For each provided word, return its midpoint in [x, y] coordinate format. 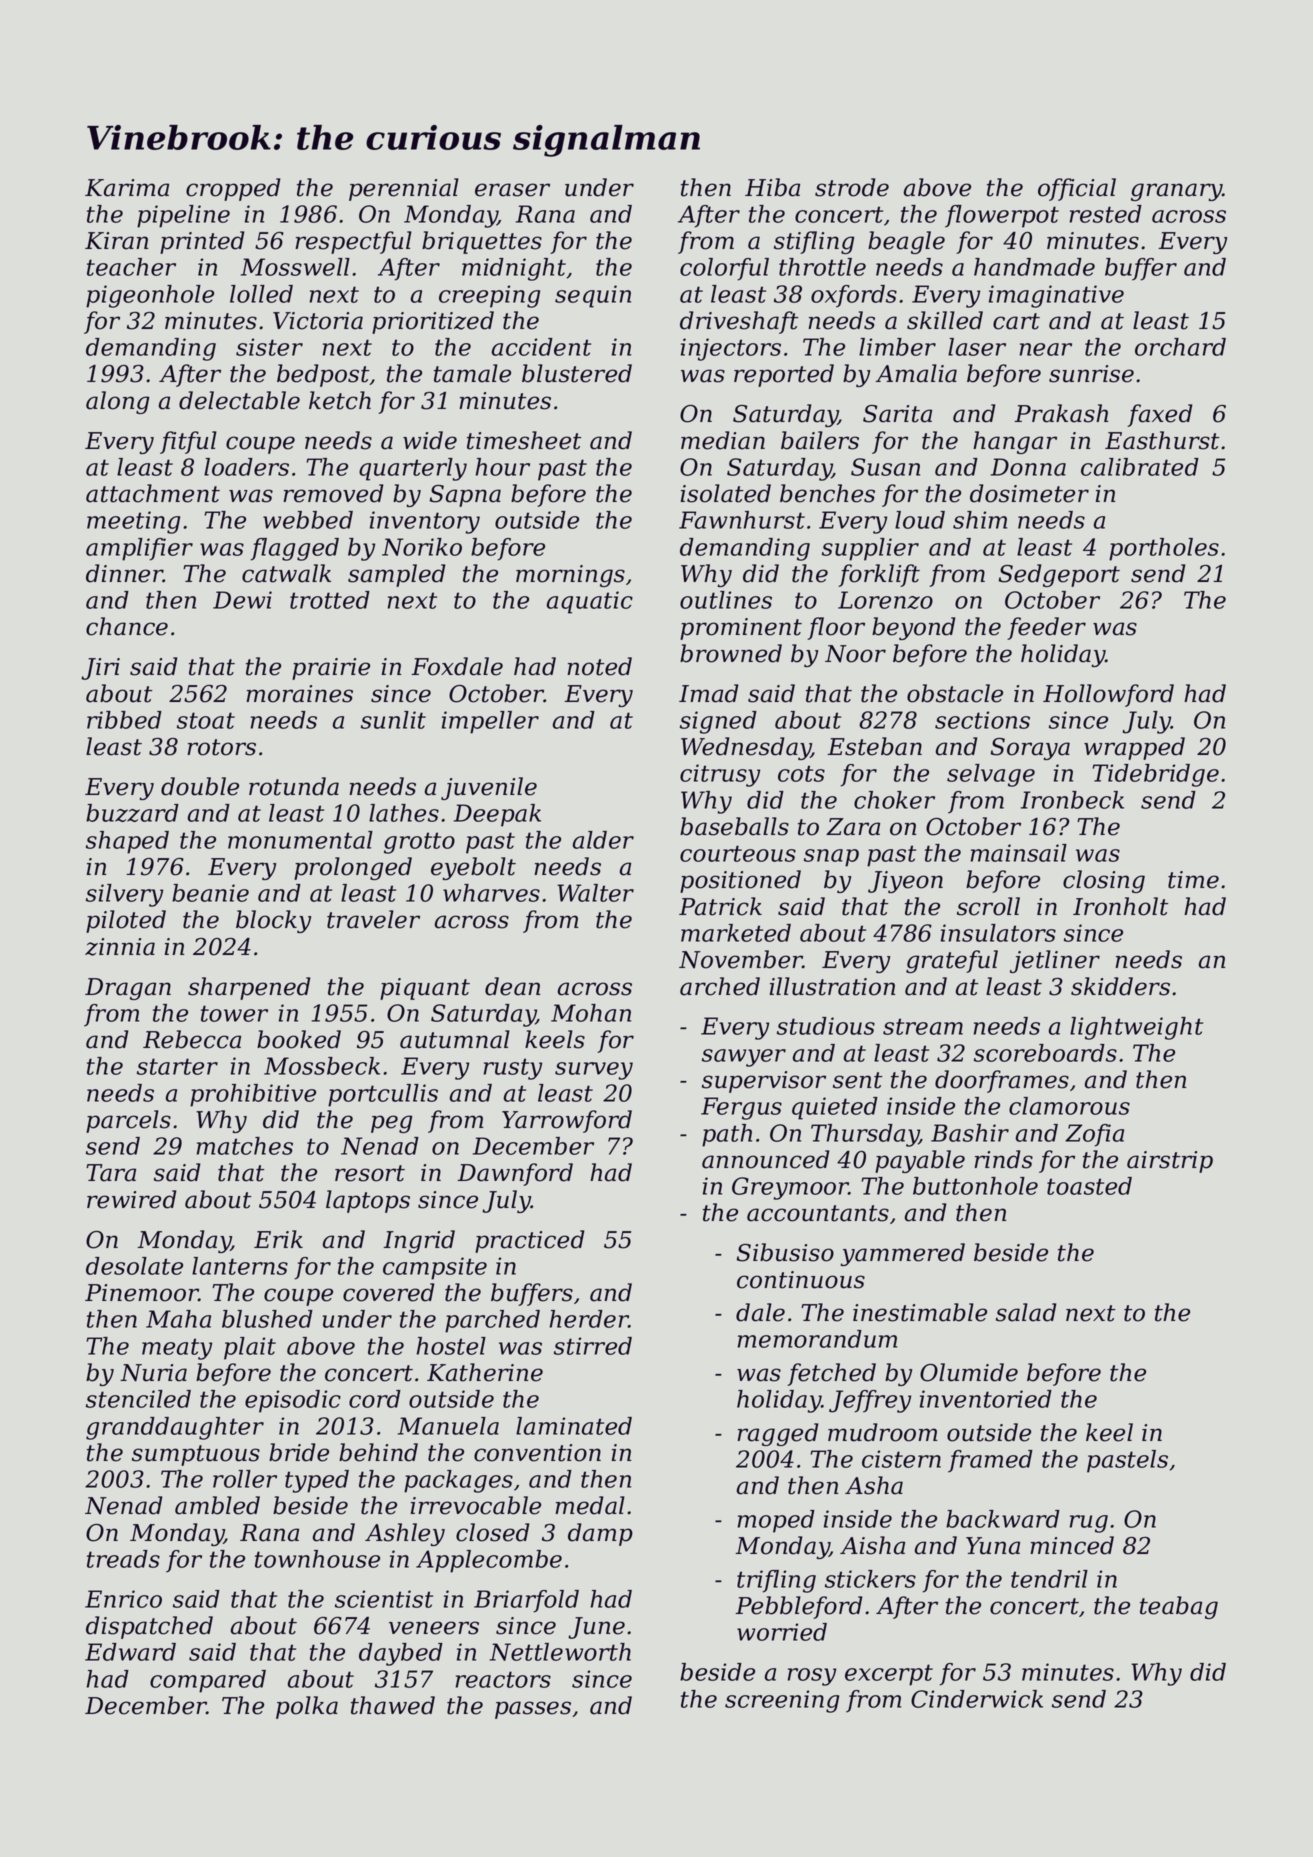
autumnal [455, 1039]
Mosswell [295, 267]
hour [503, 467]
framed [990, 1461]
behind [378, 1452]
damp [600, 1534]
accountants [818, 1213]
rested [1106, 214]
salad [1026, 1312]
